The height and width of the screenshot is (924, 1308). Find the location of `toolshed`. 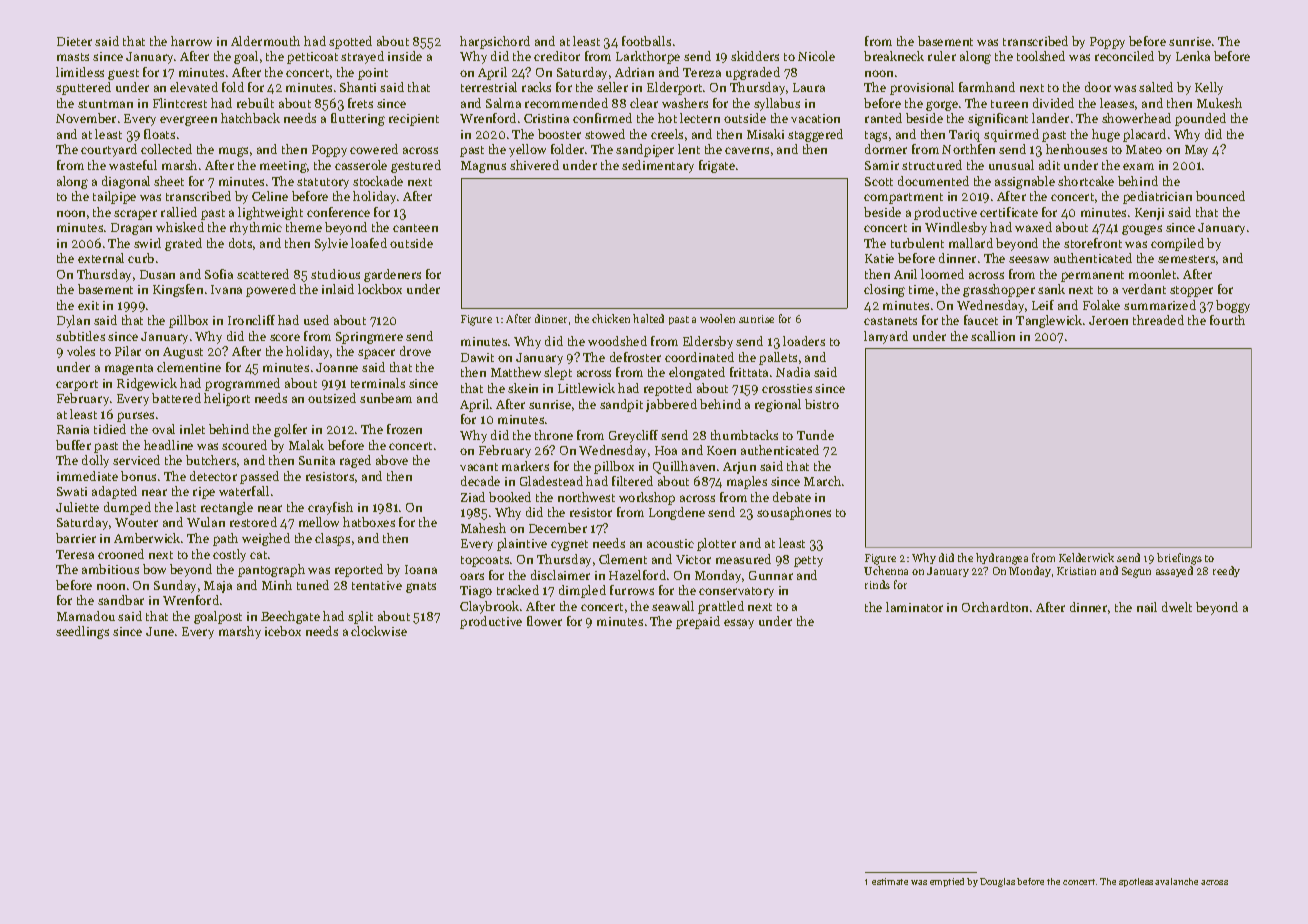

toolshed is located at coordinates (1041, 56).
